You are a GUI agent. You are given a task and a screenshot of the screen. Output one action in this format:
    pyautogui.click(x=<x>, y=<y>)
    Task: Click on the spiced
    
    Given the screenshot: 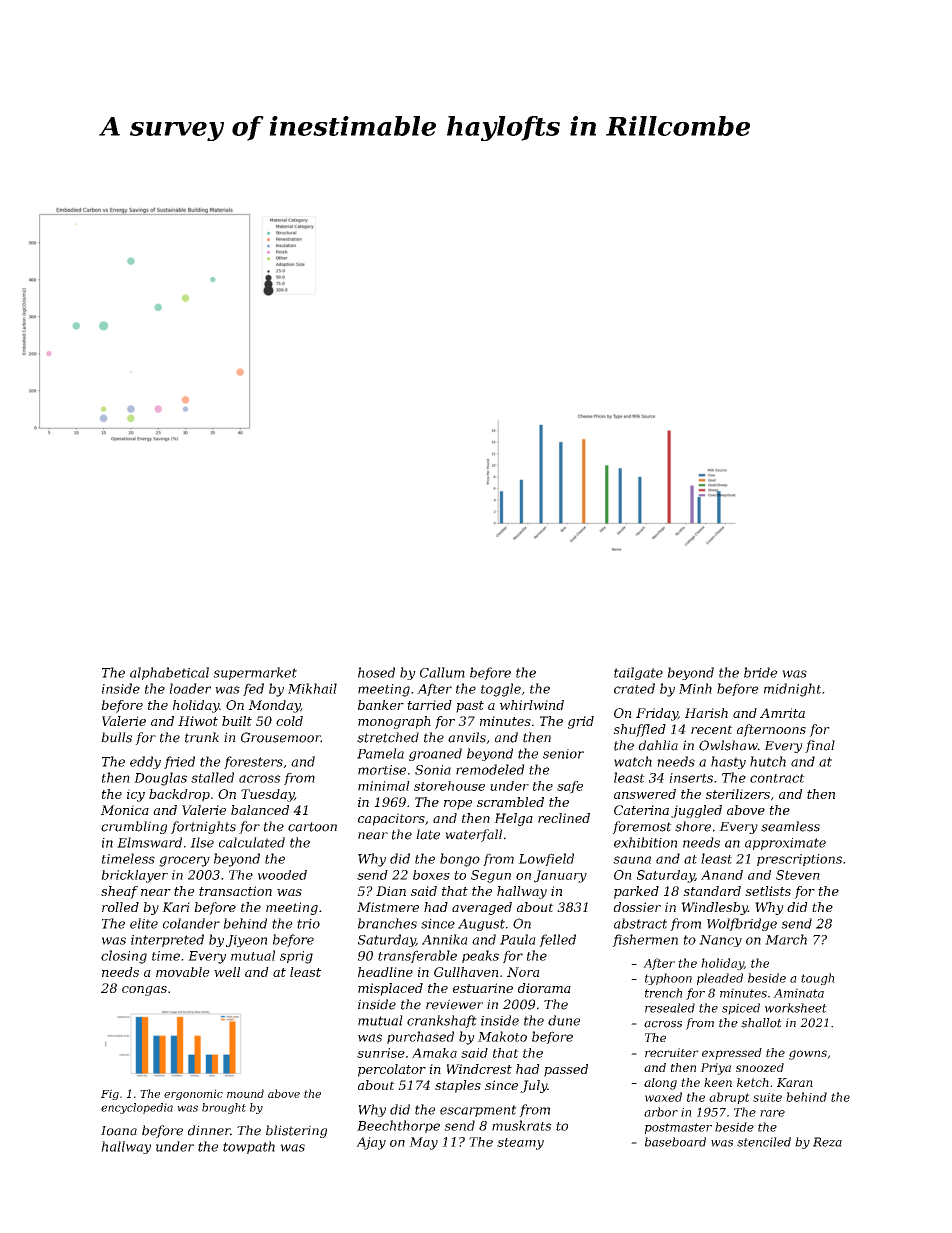 What is the action you would take?
    pyautogui.click(x=741, y=1009)
